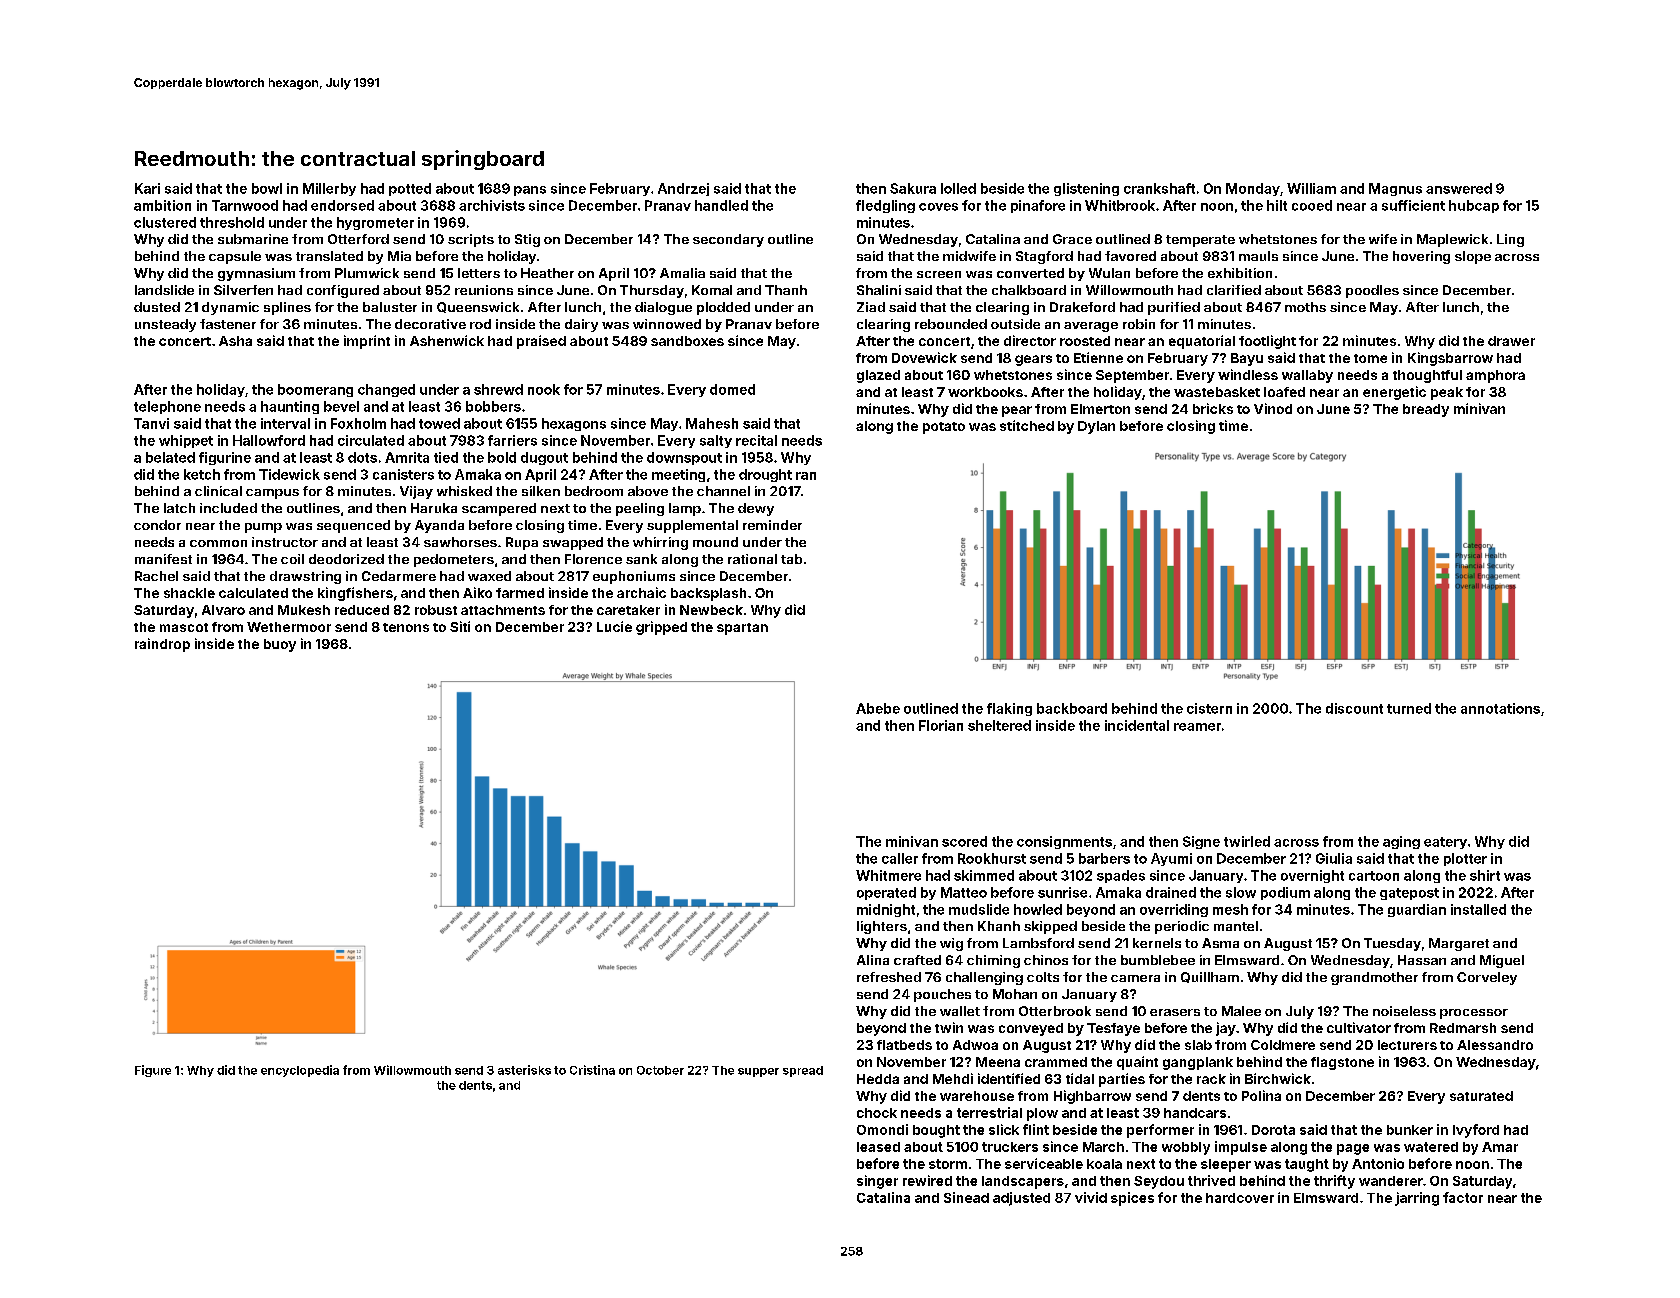 The width and height of the image is (1680, 1298). I want to click on secondary, so click(728, 240).
